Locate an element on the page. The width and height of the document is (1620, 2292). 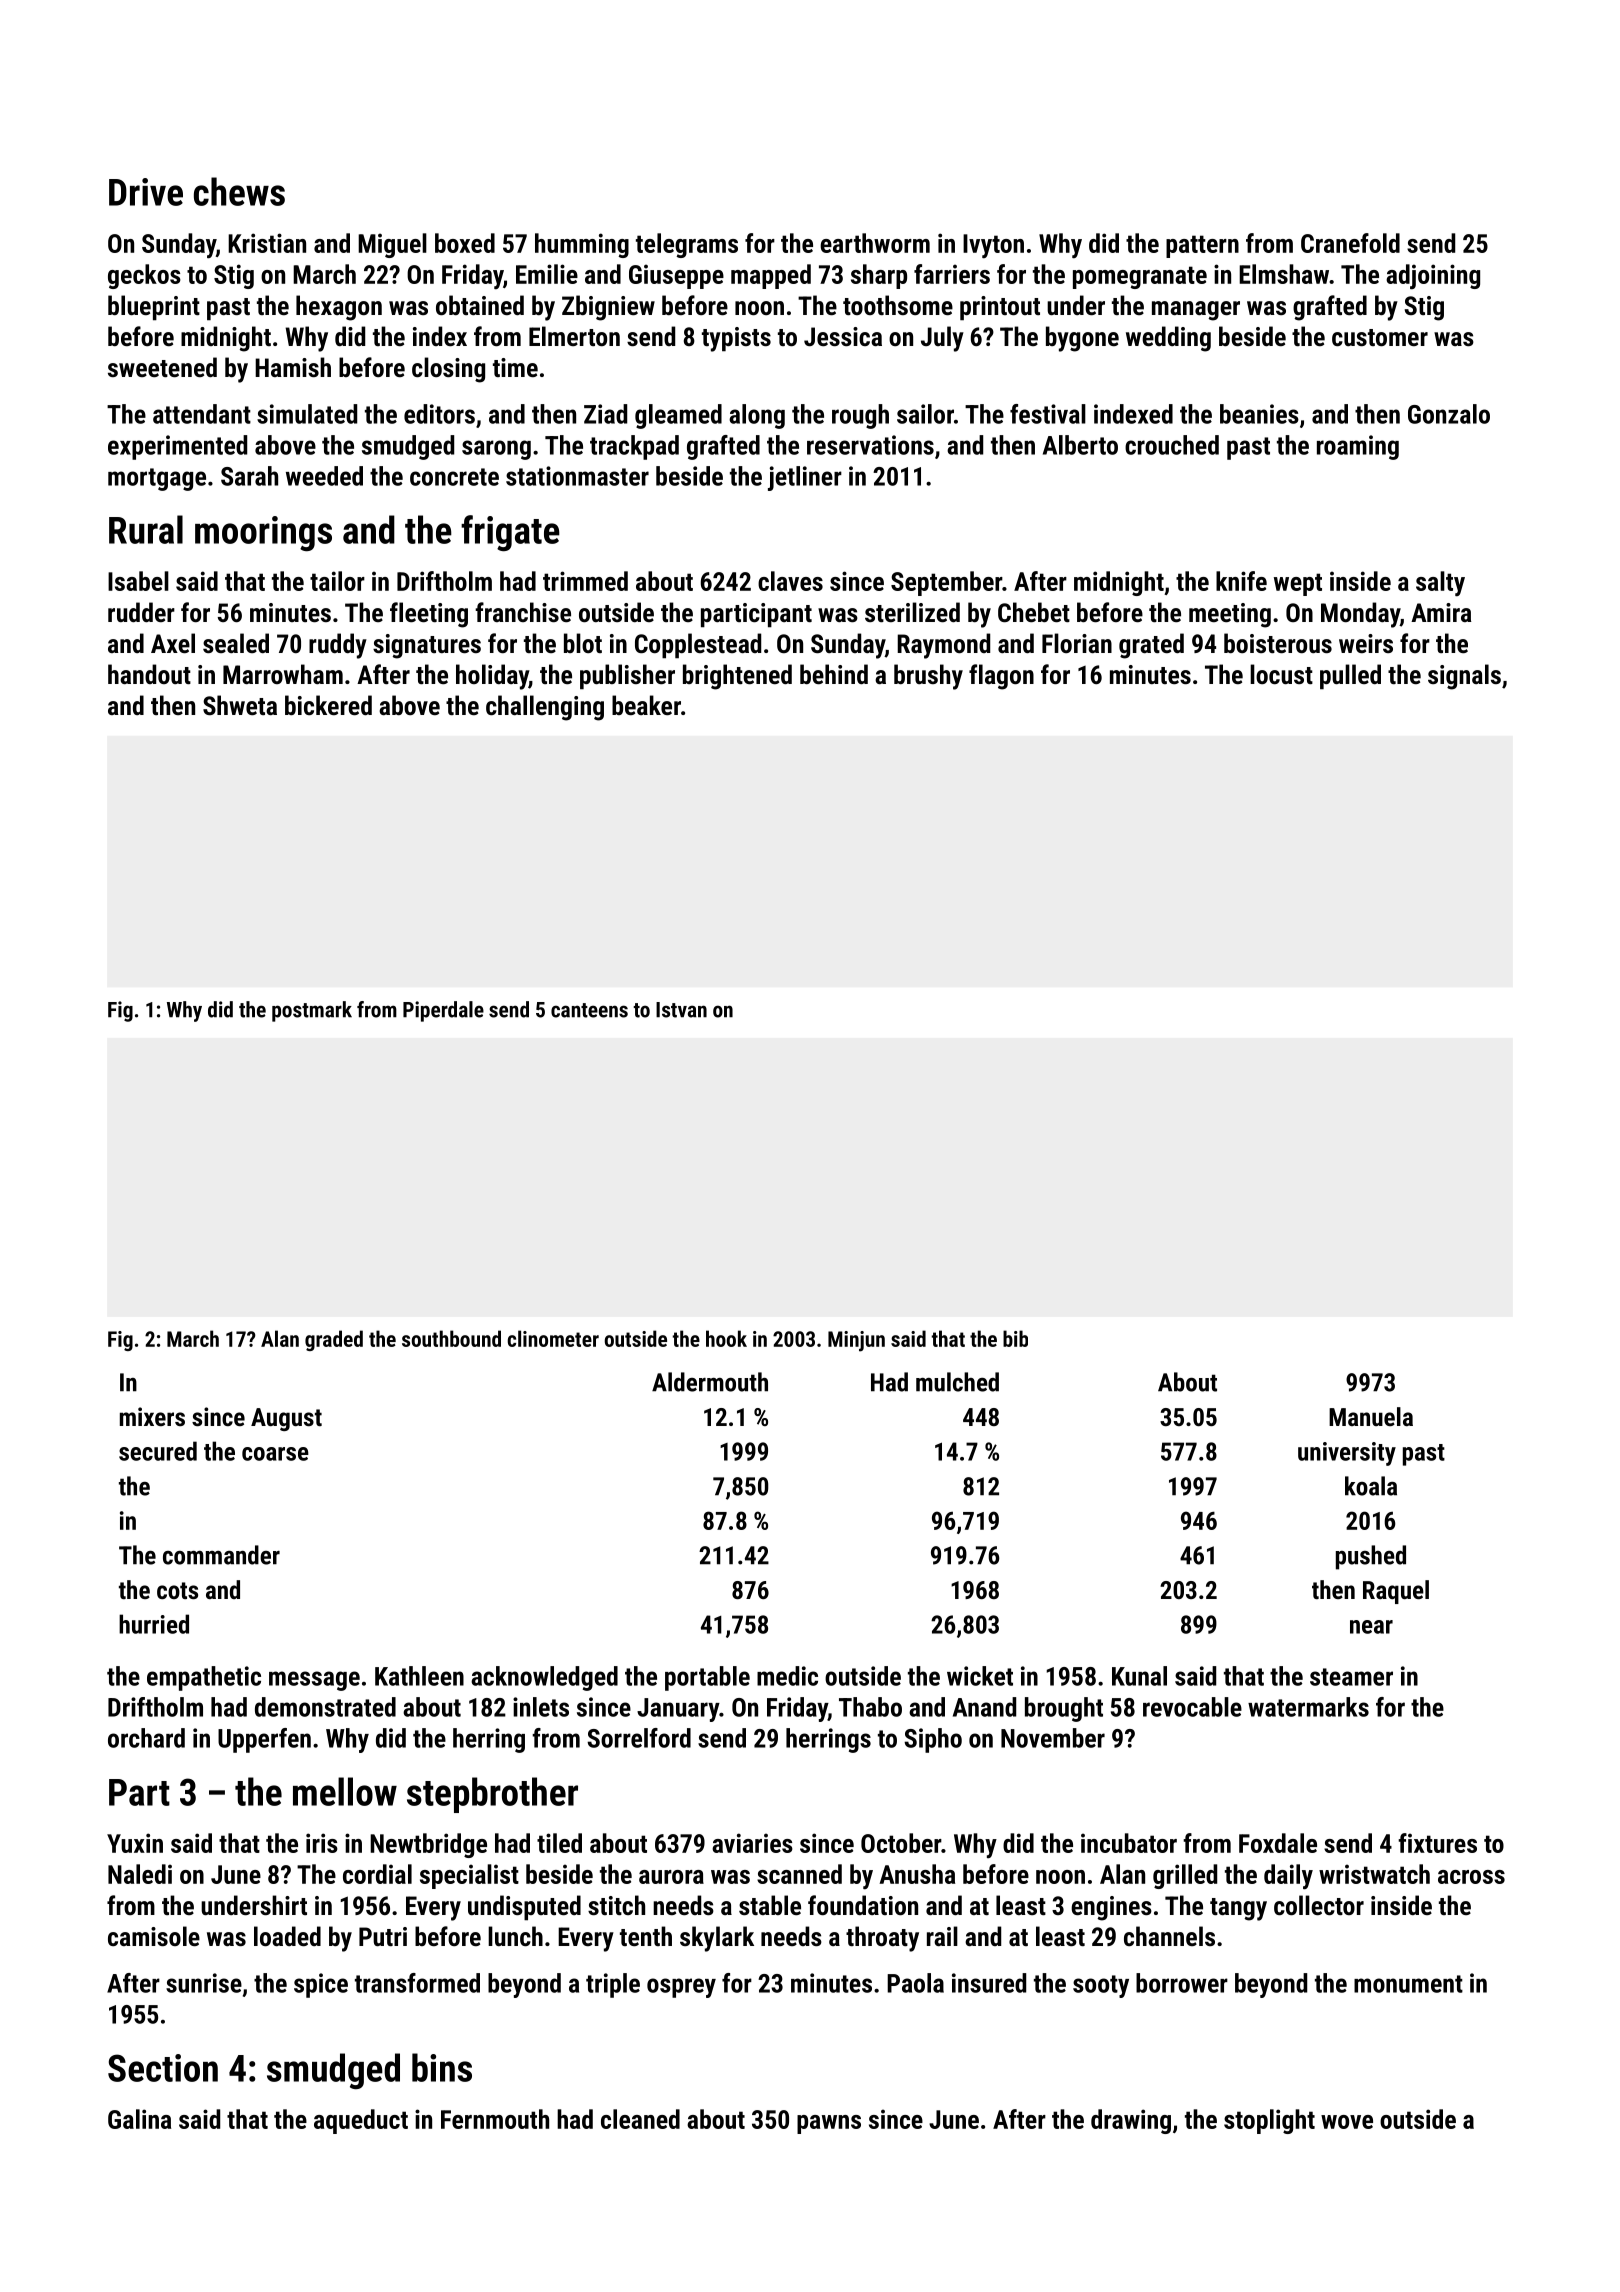
wicket is located at coordinates (980, 1676).
